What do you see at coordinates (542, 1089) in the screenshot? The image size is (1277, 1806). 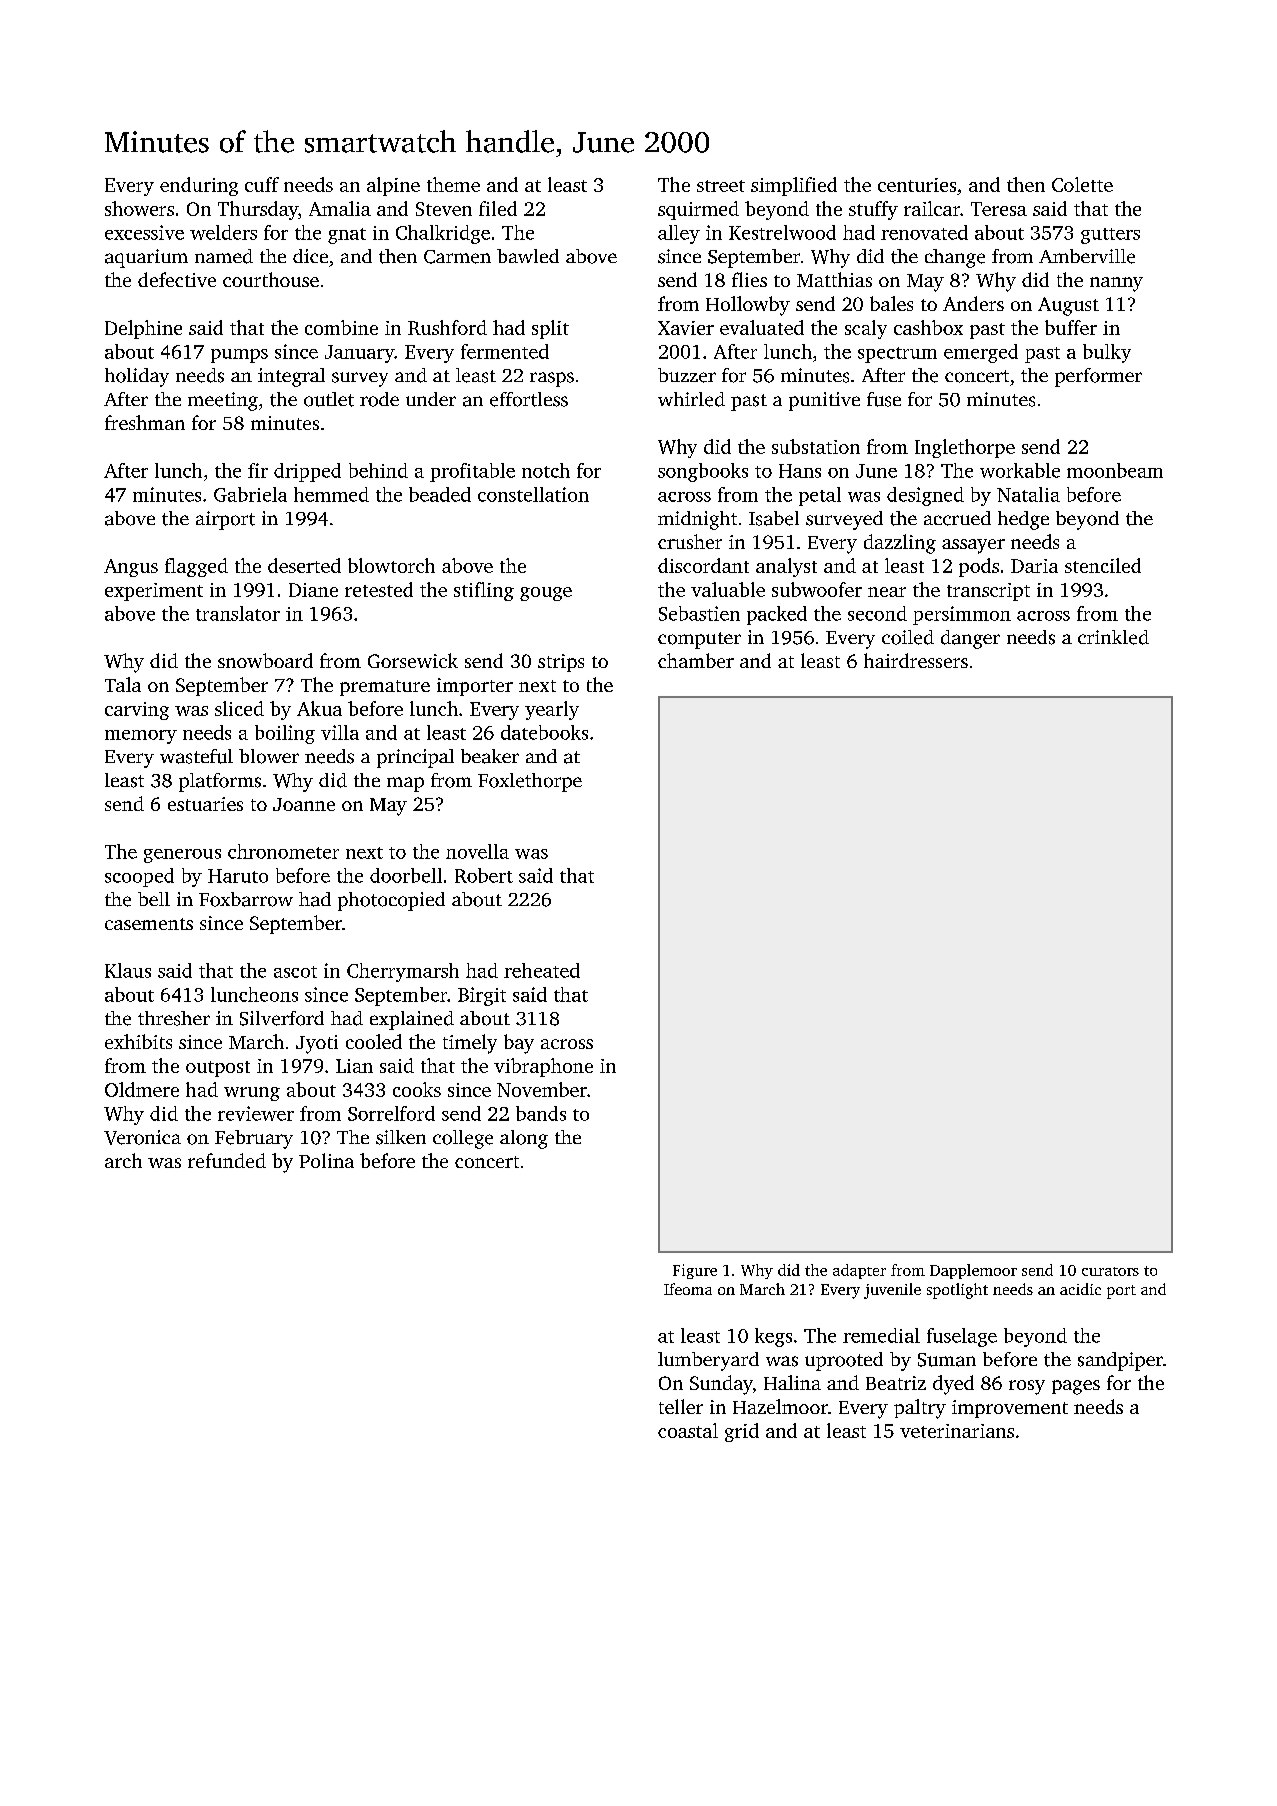 I see `November` at bounding box center [542, 1089].
